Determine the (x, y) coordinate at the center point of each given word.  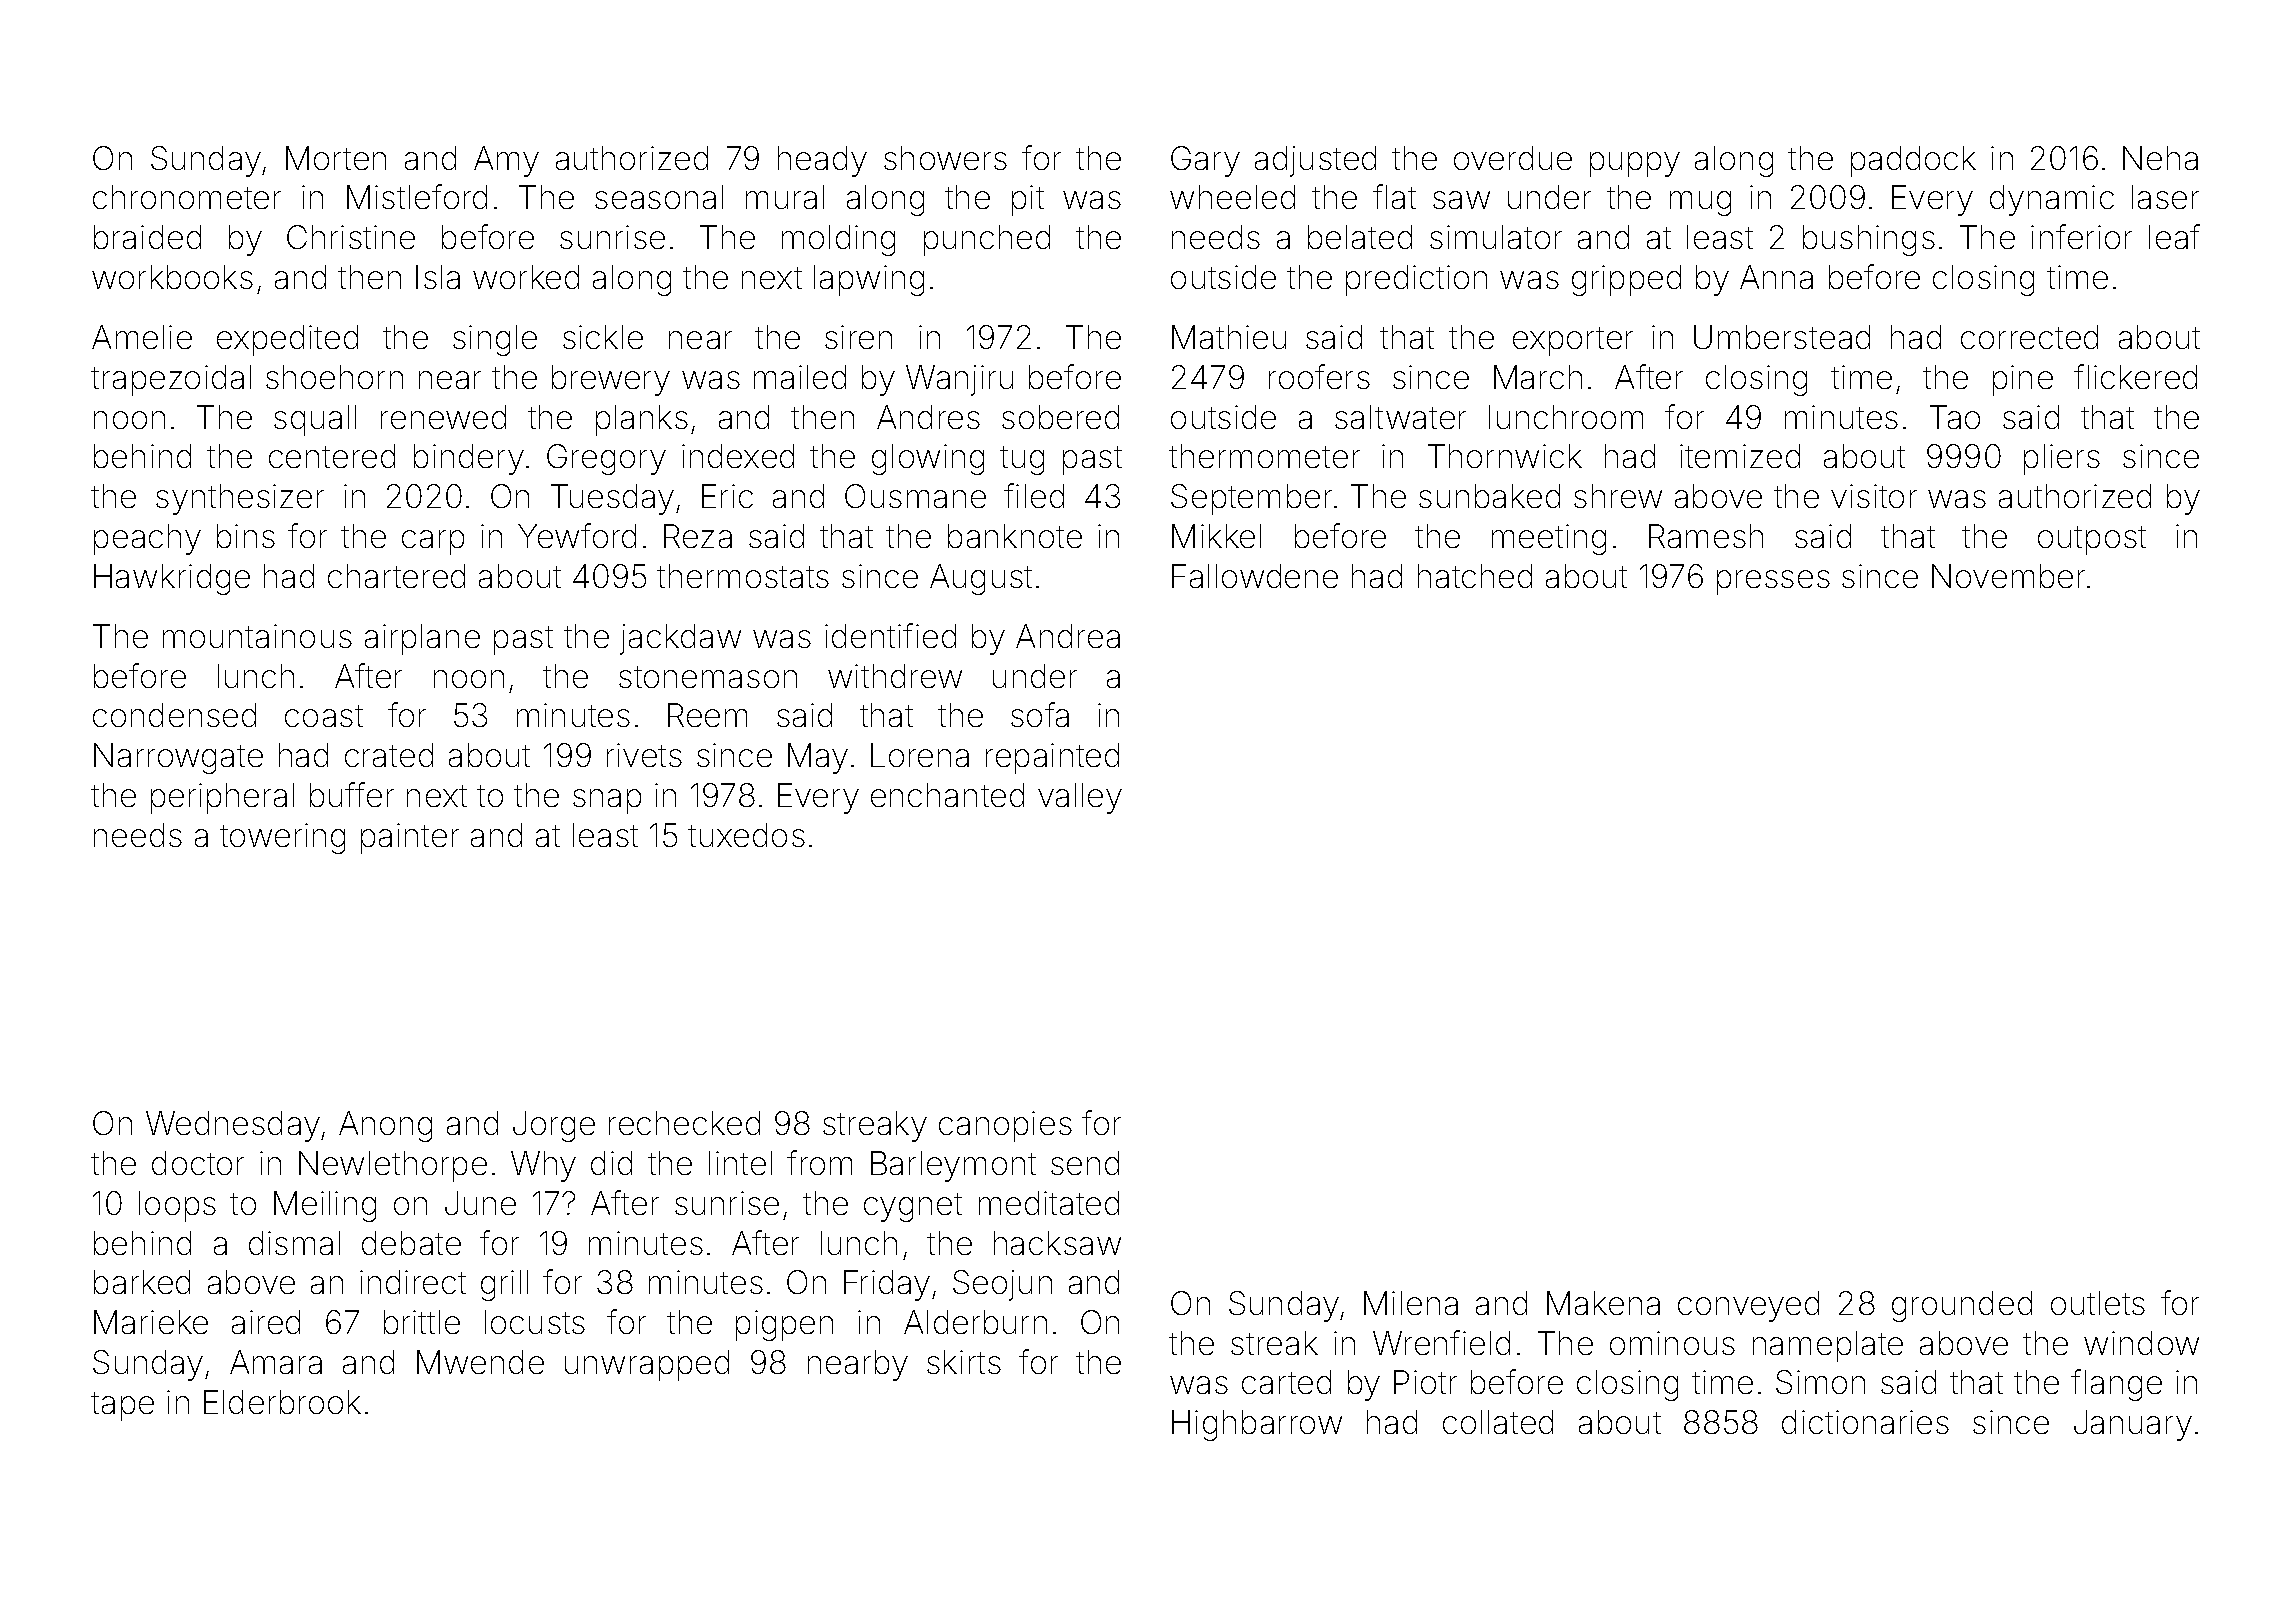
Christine (351, 237)
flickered (2135, 376)
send (1085, 1163)
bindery (469, 459)
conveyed (1748, 1306)
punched (987, 240)
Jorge (554, 1126)
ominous (1672, 1343)
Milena (1411, 1303)
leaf (2174, 236)
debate (411, 1243)
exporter (1573, 341)
